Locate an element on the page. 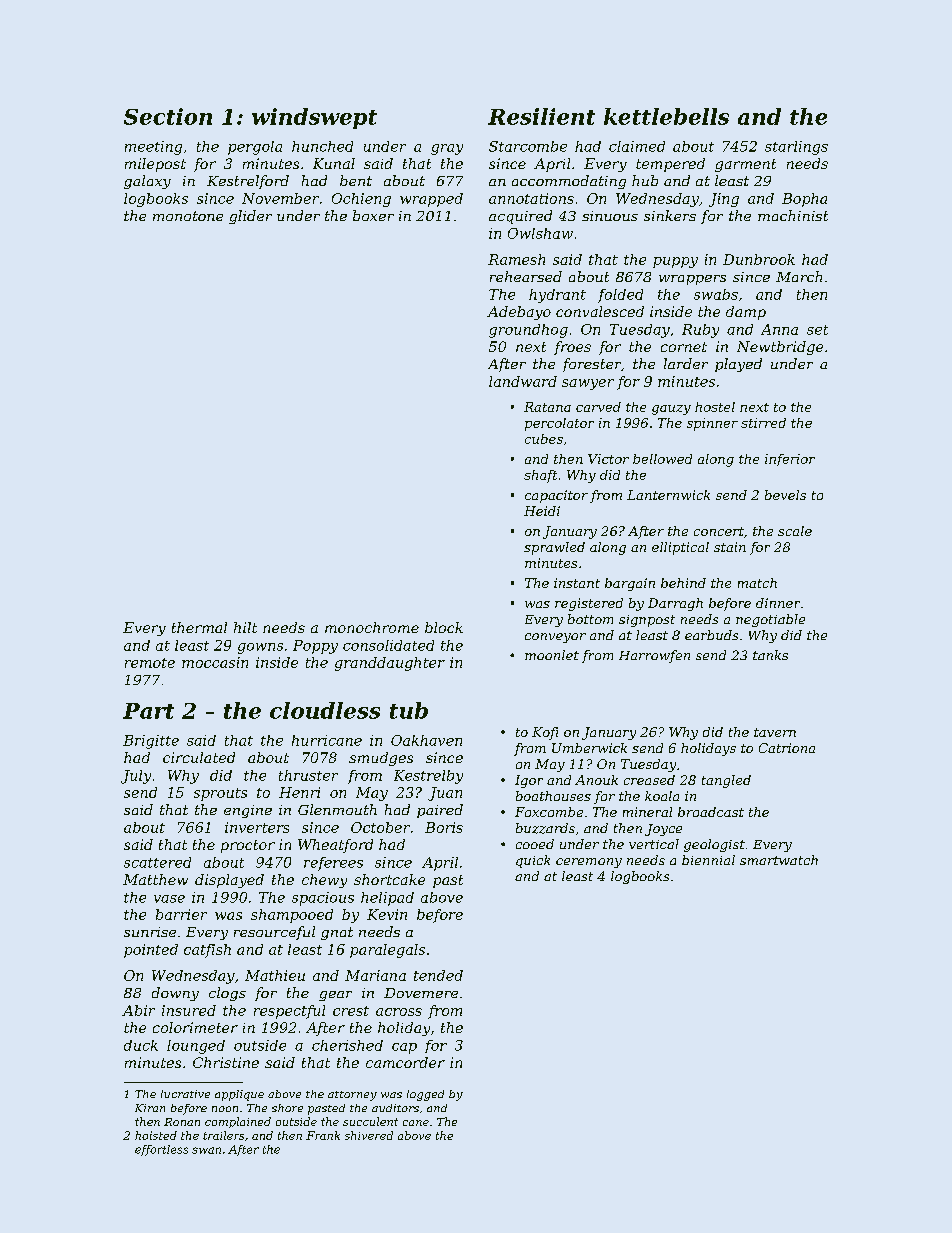 This document has height=1233, width=952. Owlshaw is located at coordinates (540, 233).
